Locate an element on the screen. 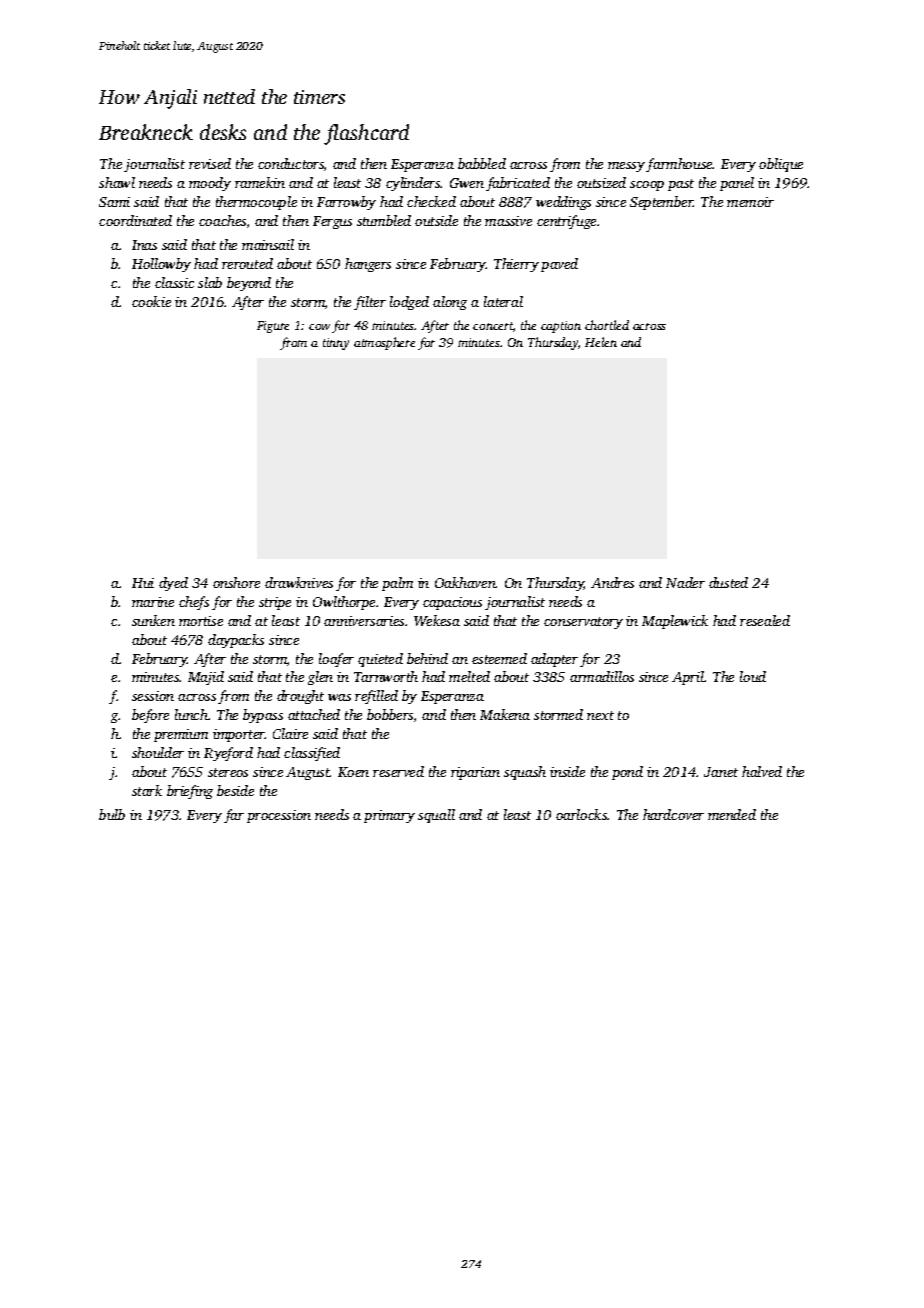 The height and width of the screenshot is (1308, 924). bulb is located at coordinates (112, 814).
